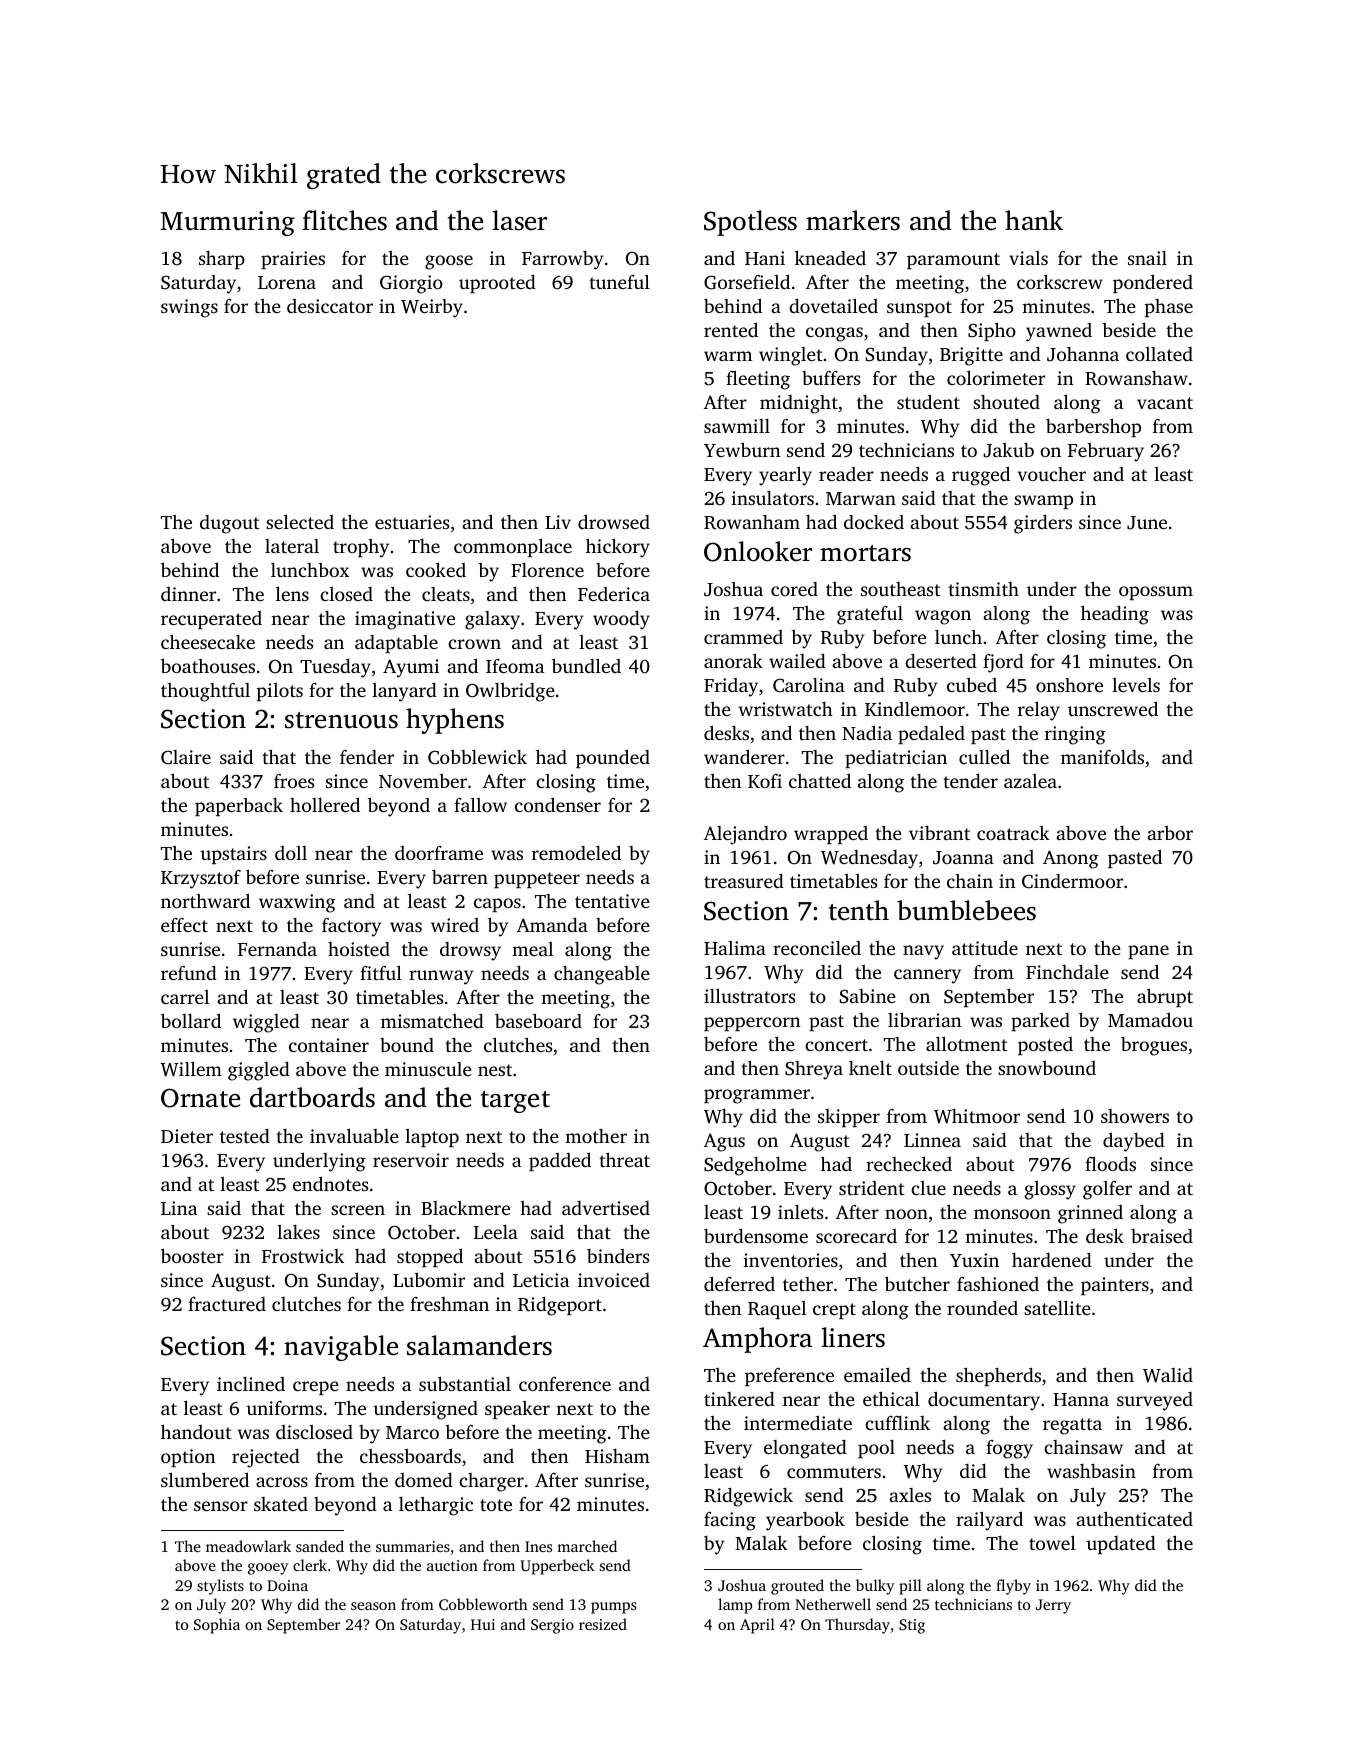 This page has width=1354, height=1752. I want to click on snail, so click(1147, 258).
